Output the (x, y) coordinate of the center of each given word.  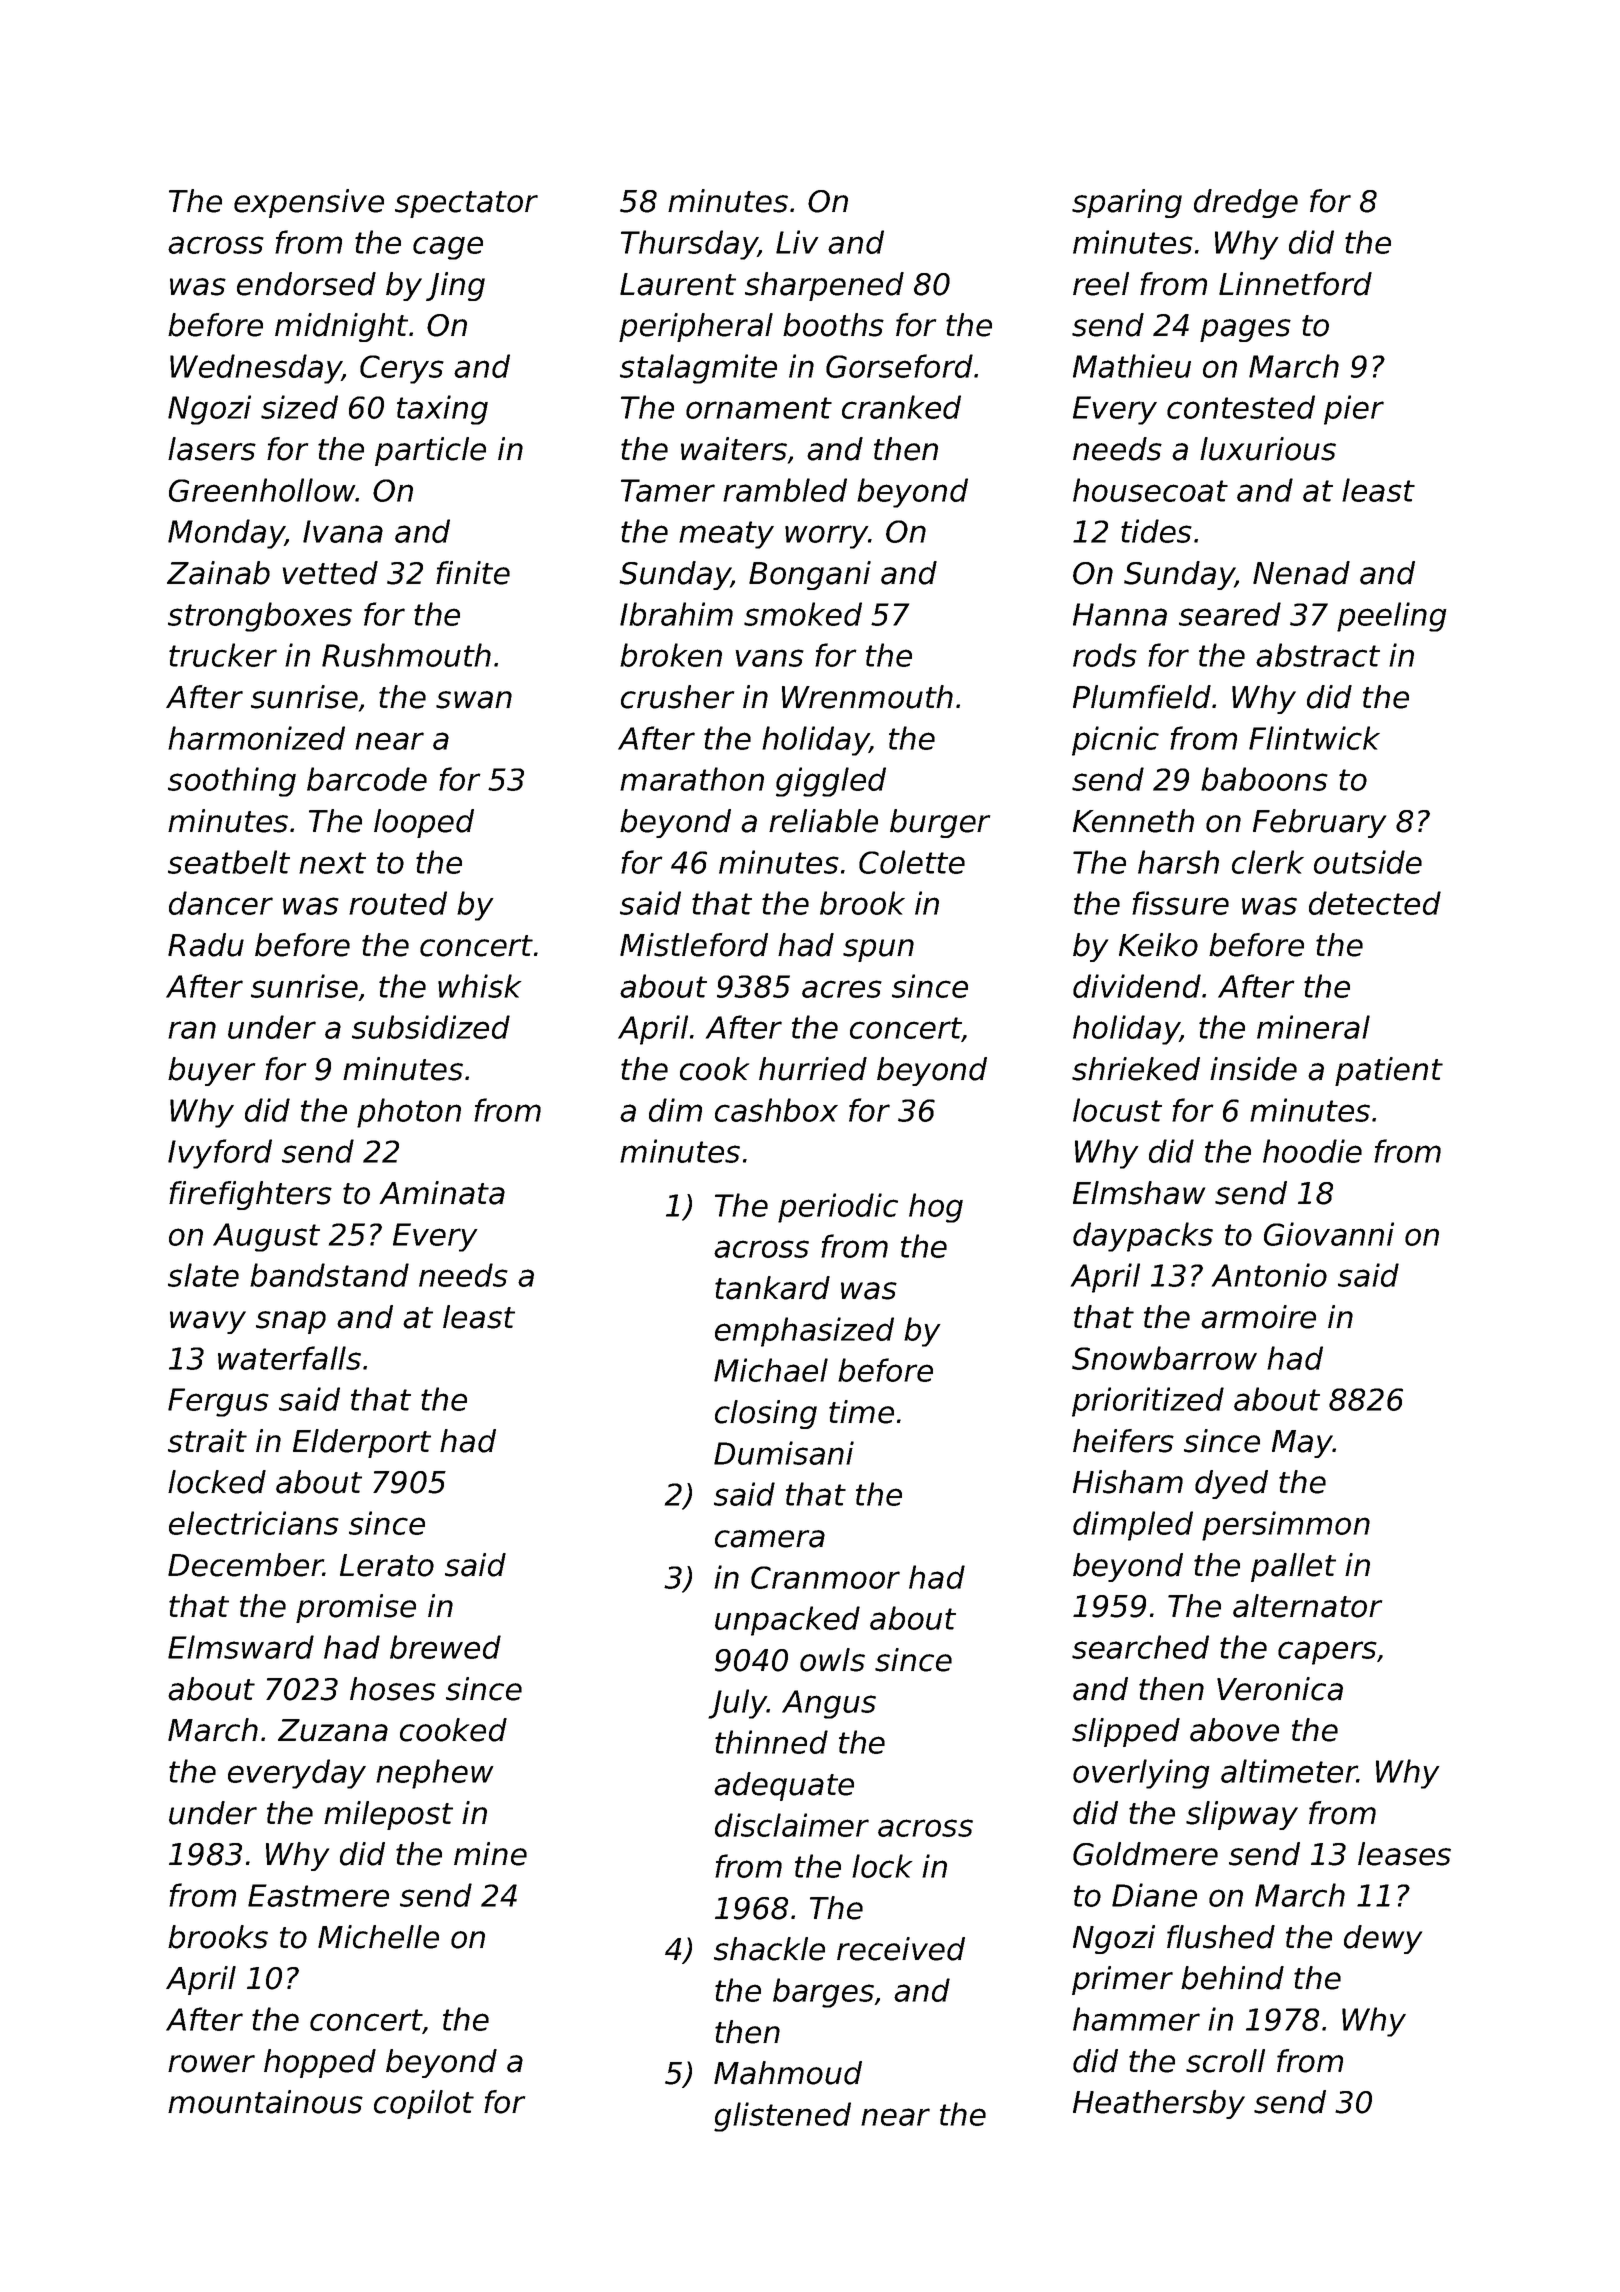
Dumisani (784, 1453)
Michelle (378, 1937)
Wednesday (256, 369)
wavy (208, 1322)
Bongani (810, 575)
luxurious (1268, 449)
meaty (726, 535)
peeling (1392, 617)
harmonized (256, 738)
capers (1327, 1653)
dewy (1383, 1939)
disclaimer (792, 1825)
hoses (393, 1689)
